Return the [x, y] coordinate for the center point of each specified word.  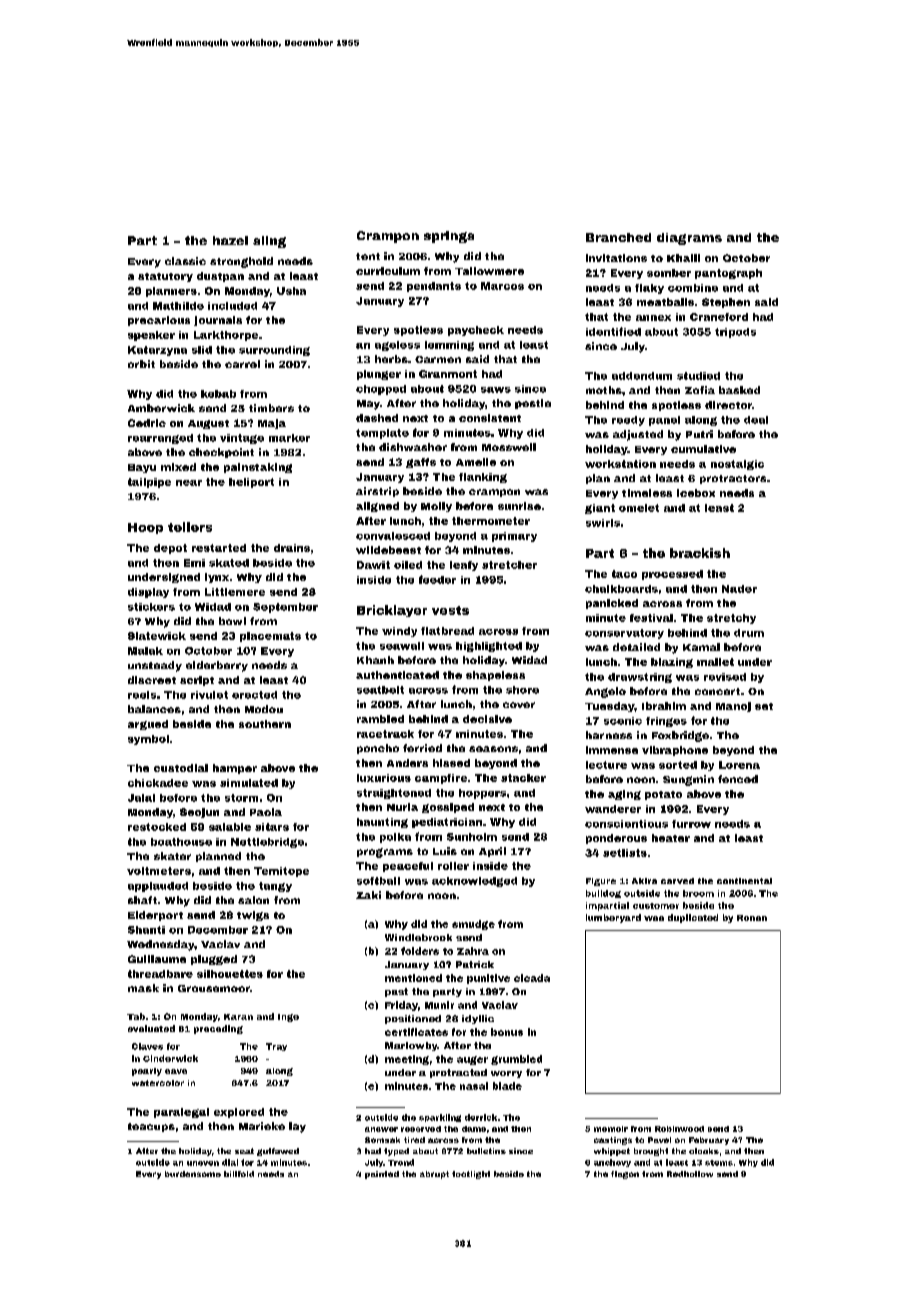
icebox [696, 493]
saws [496, 390]
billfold [239, 1174]
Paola [266, 812]
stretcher [509, 565]
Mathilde [178, 306]
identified [613, 331]
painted [382, 1175]
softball [378, 881]
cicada [532, 978]
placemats [270, 637]
